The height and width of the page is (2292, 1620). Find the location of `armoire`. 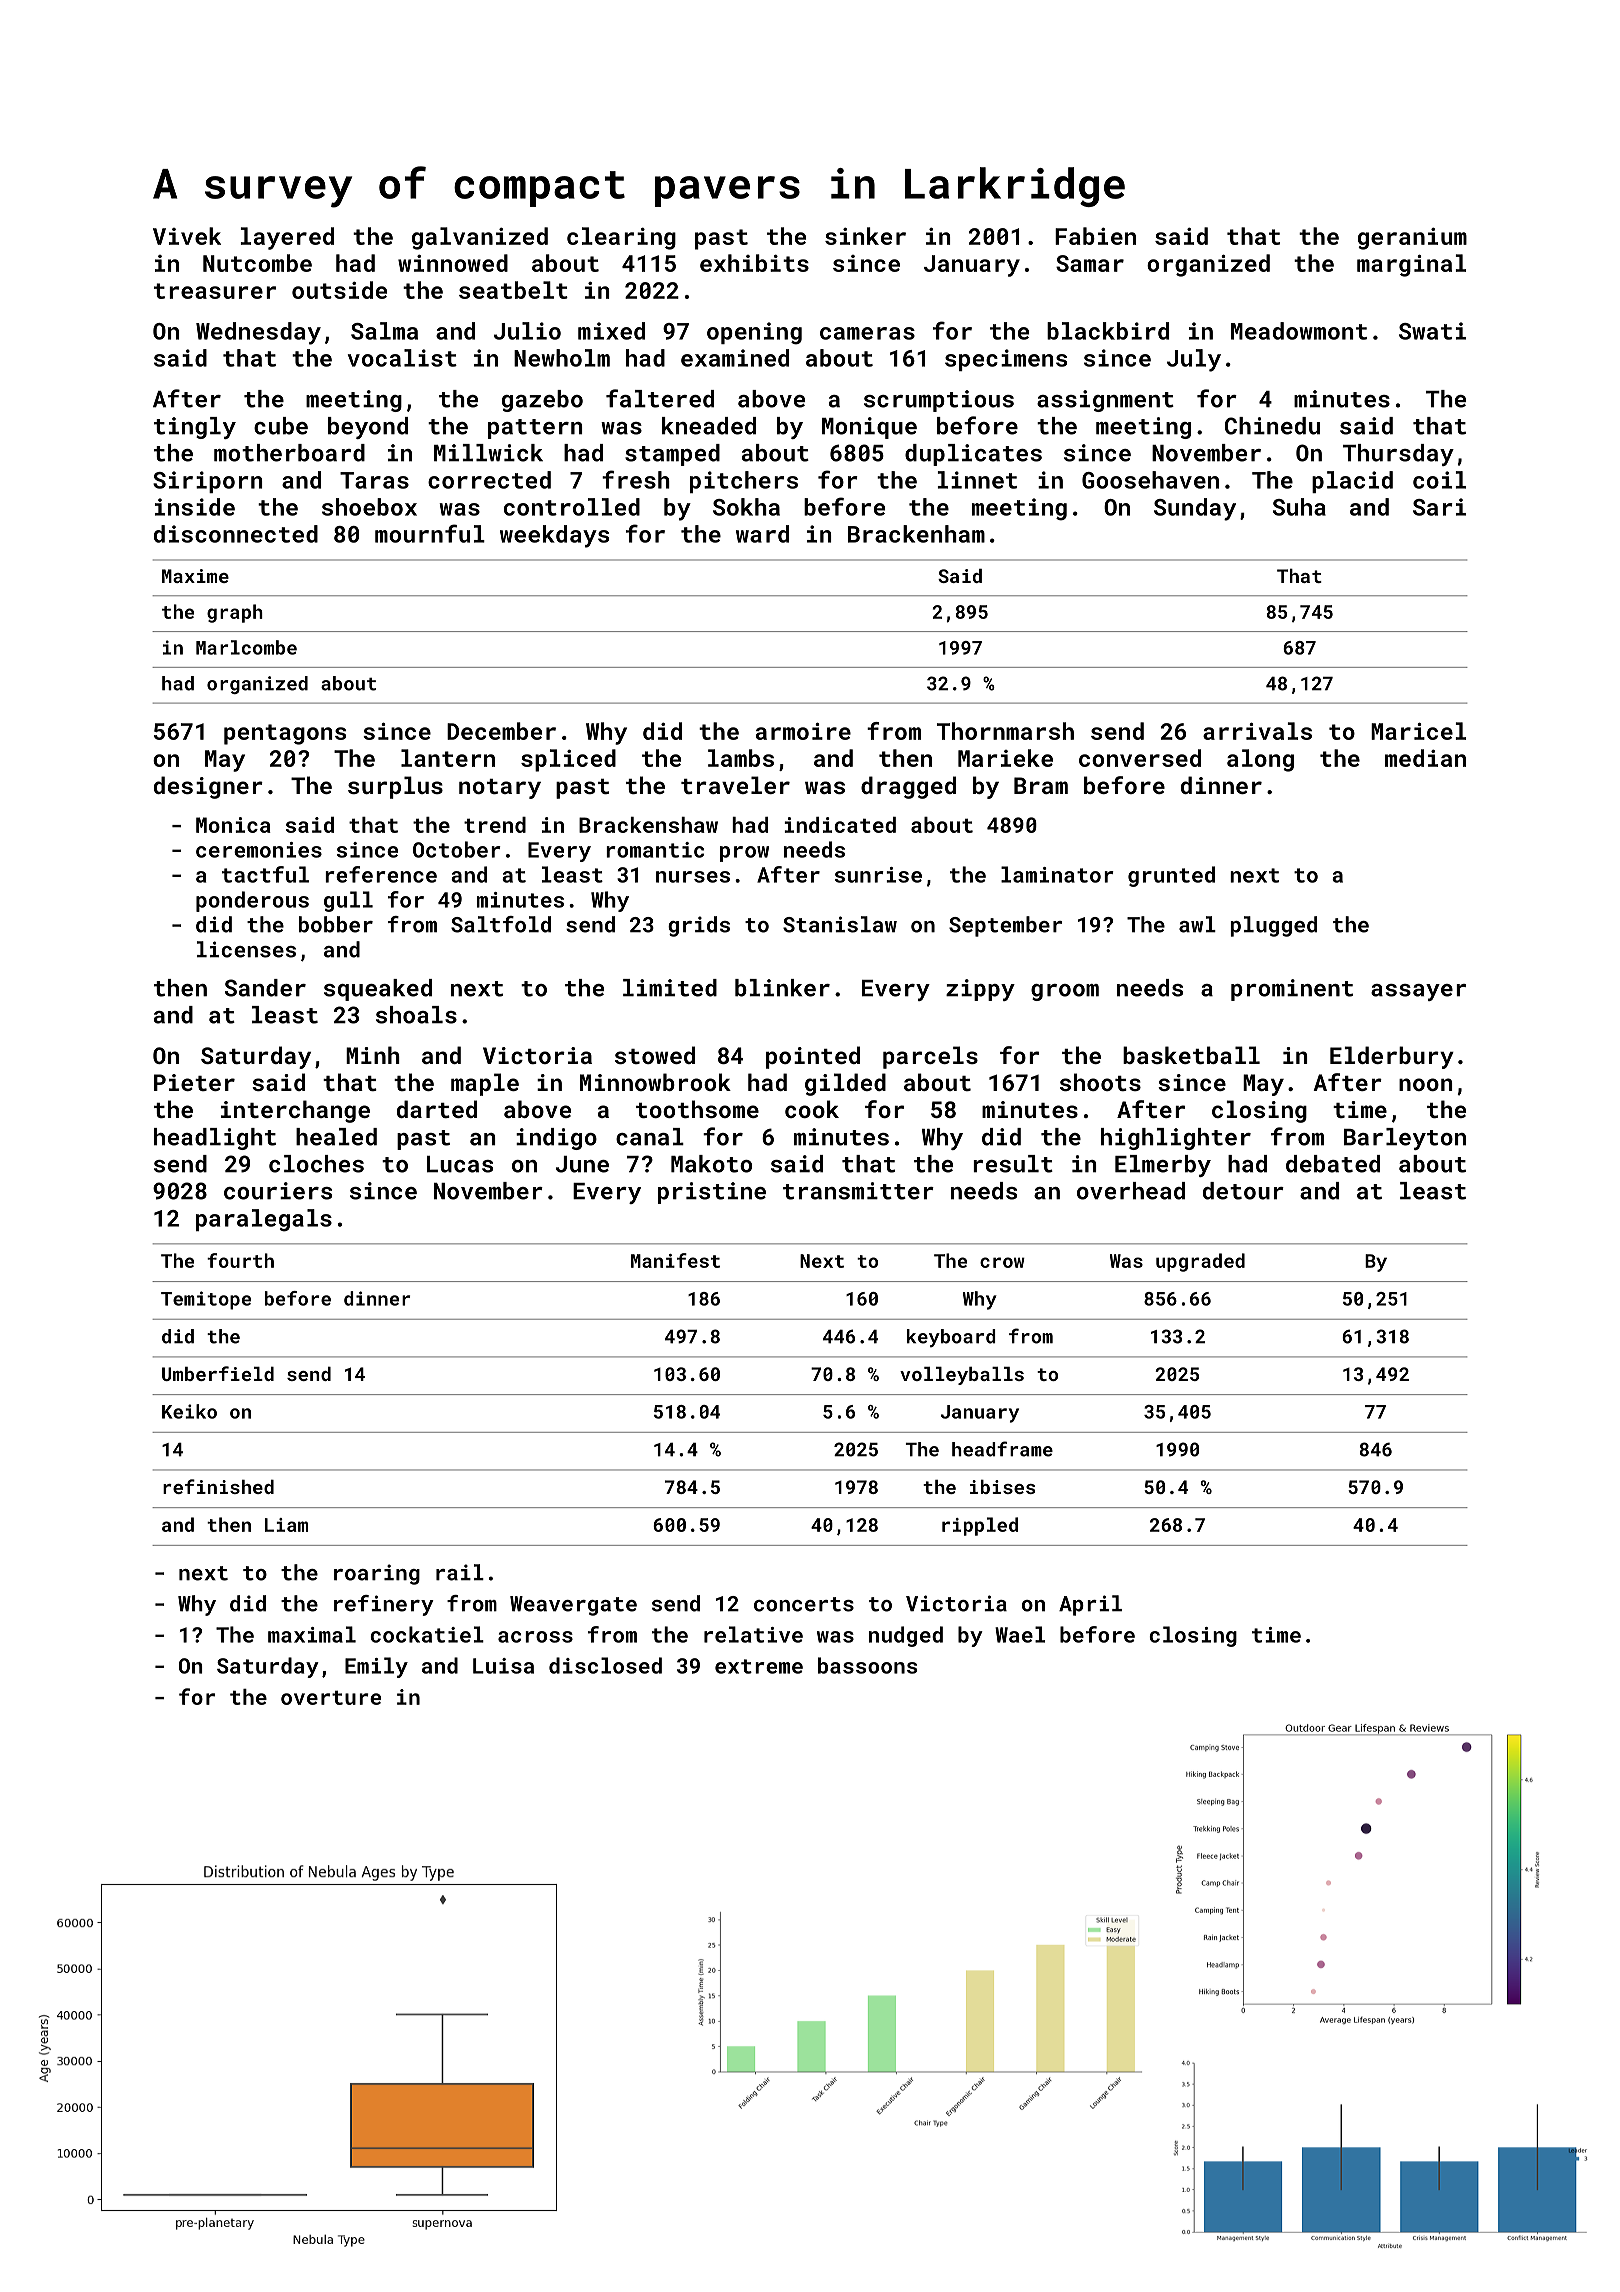

armoire is located at coordinates (803, 731).
